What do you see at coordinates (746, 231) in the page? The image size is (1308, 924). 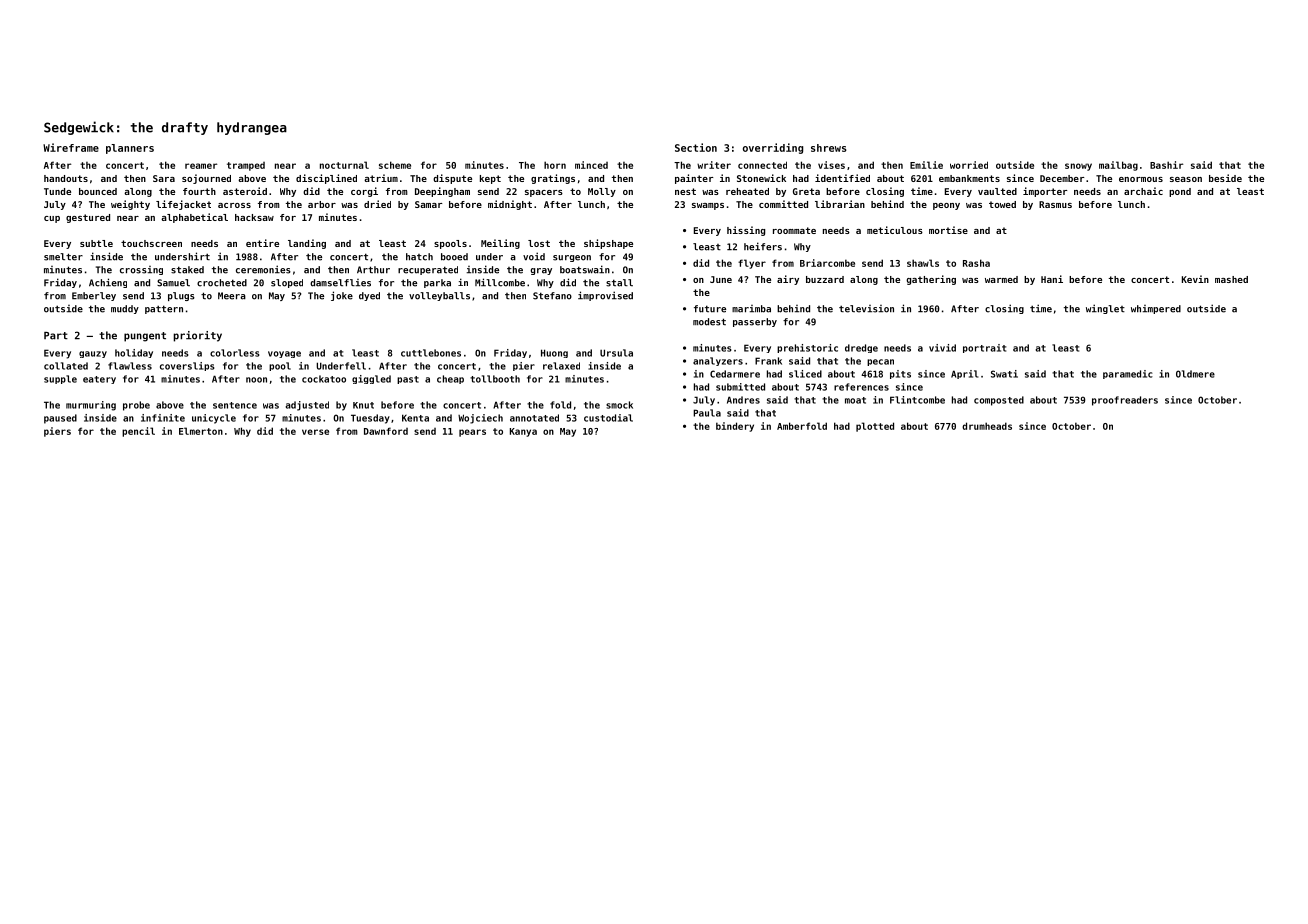 I see `hissing` at bounding box center [746, 231].
